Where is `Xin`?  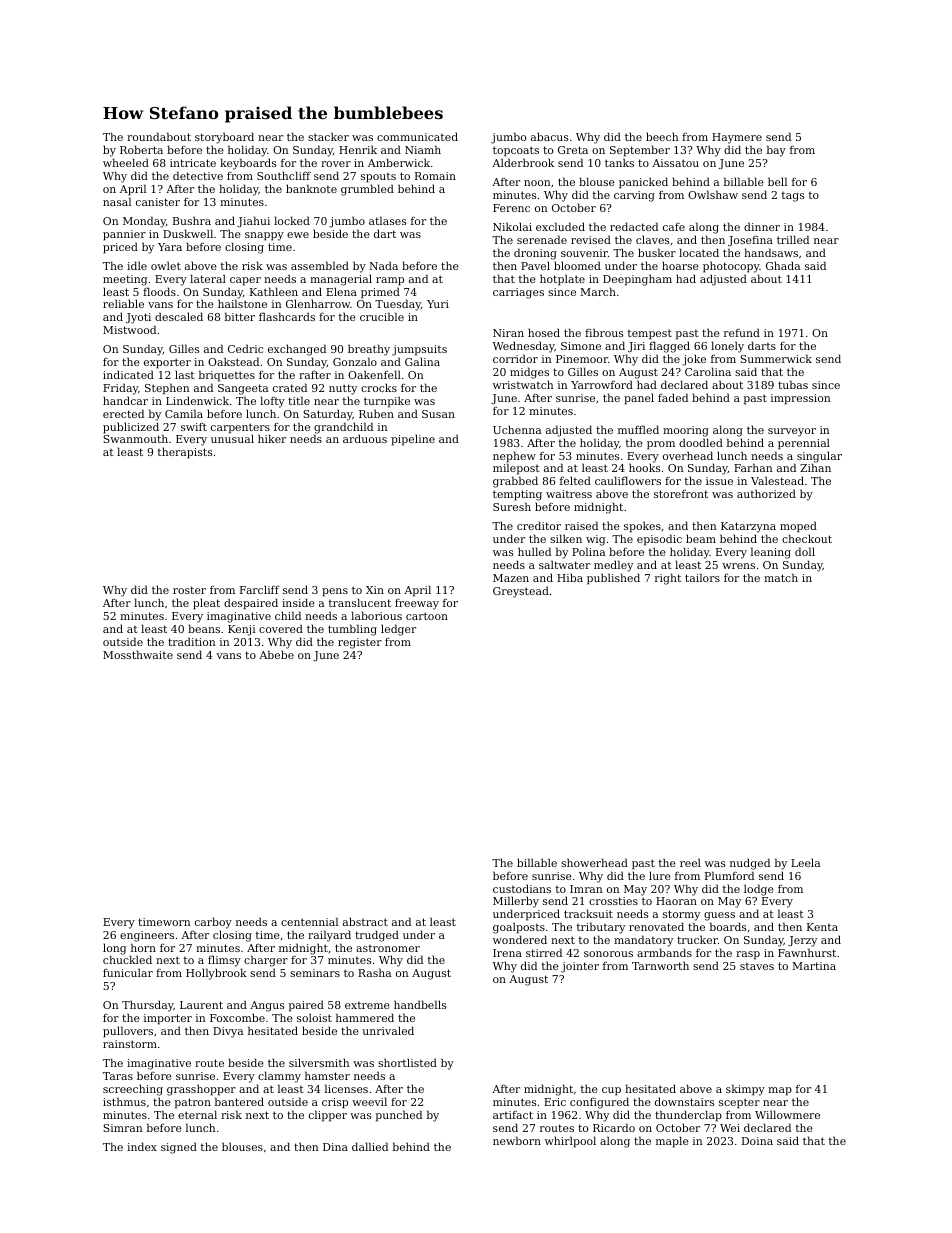
Xin is located at coordinates (375, 590).
